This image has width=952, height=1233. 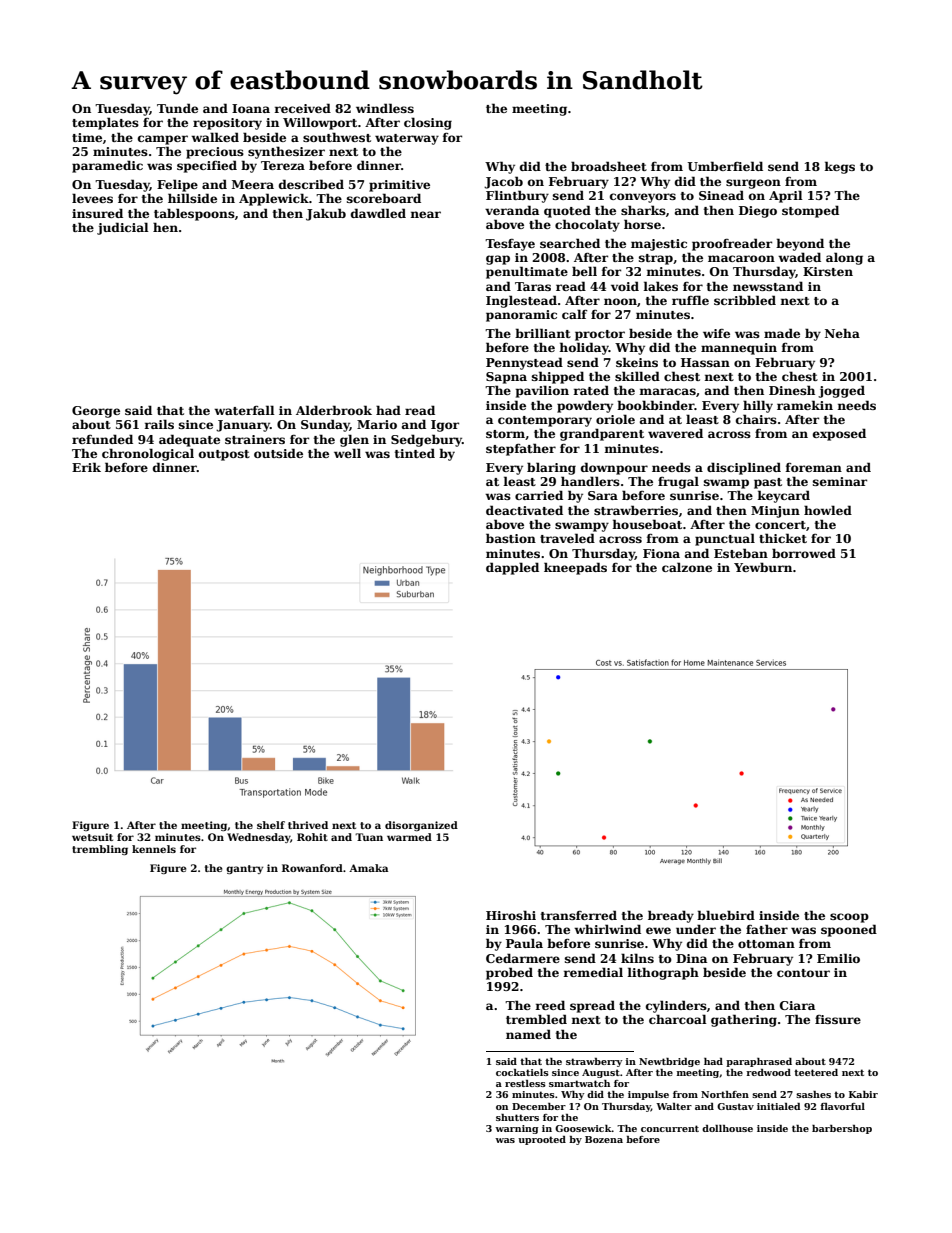 I want to click on calf, so click(x=575, y=314).
